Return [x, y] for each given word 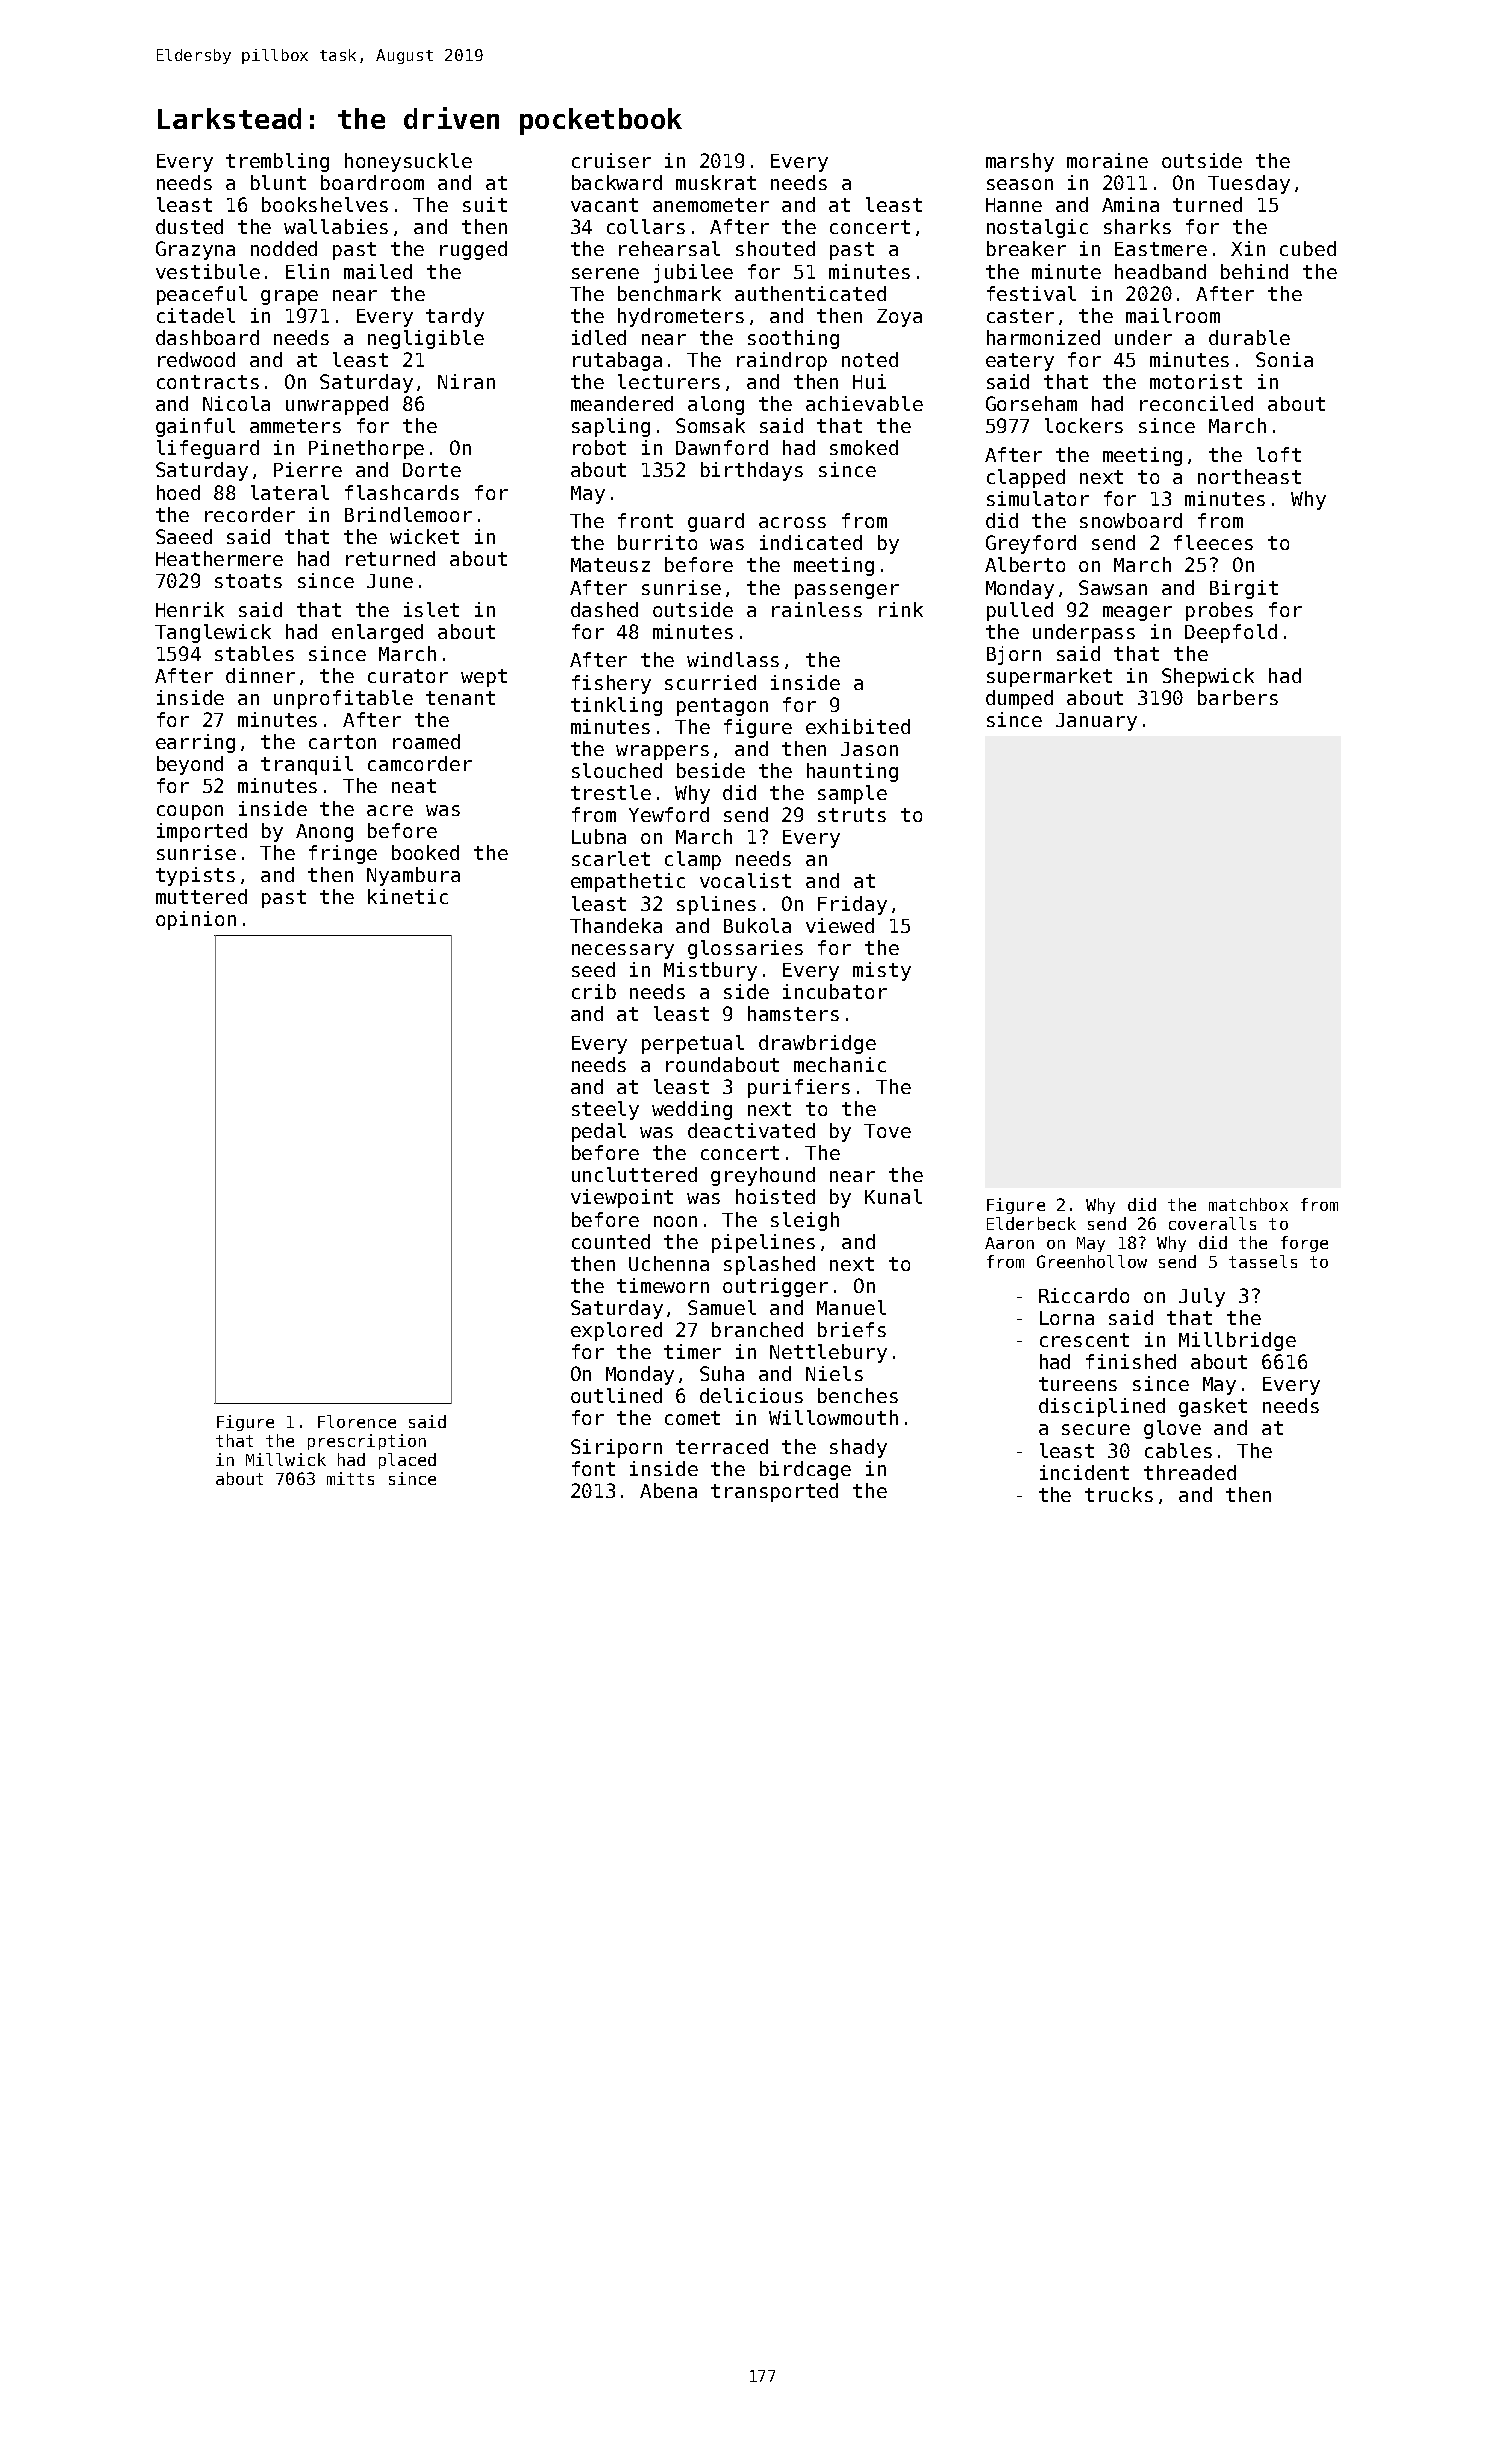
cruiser [611, 160]
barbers [1238, 697]
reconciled [1196, 403]
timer [692, 1351]
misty [882, 971]
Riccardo [1084, 1295]
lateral [290, 492]
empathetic [628, 882]
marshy [1020, 162]
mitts [350, 1478]
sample [852, 794]
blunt [278, 182]
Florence [357, 1421]
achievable [864, 403]
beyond [190, 765]
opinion [196, 920]
